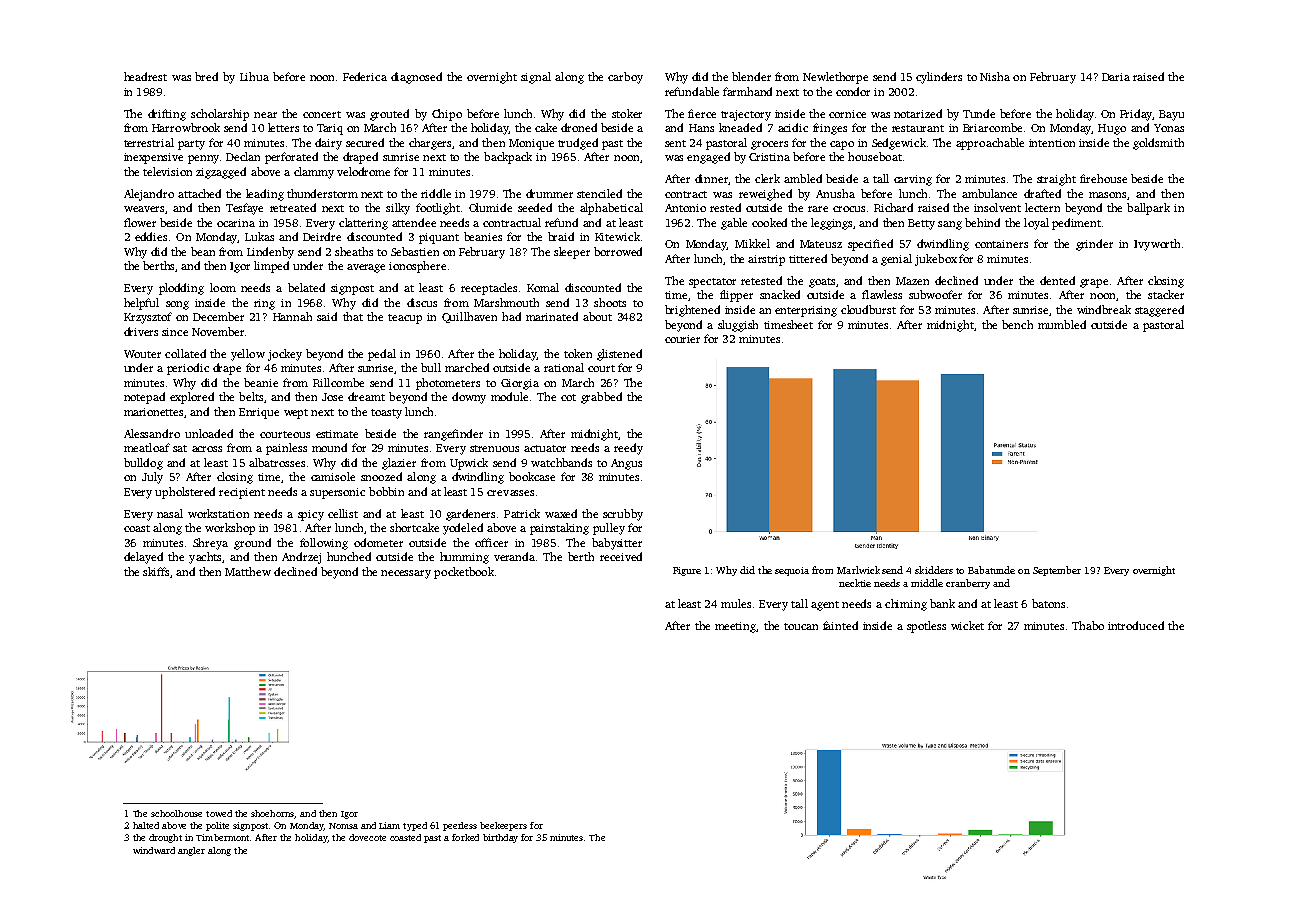 Image resolution: width=1308 pixels, height=924 pixels. I want to click on introduced, so click(1136, 625).
